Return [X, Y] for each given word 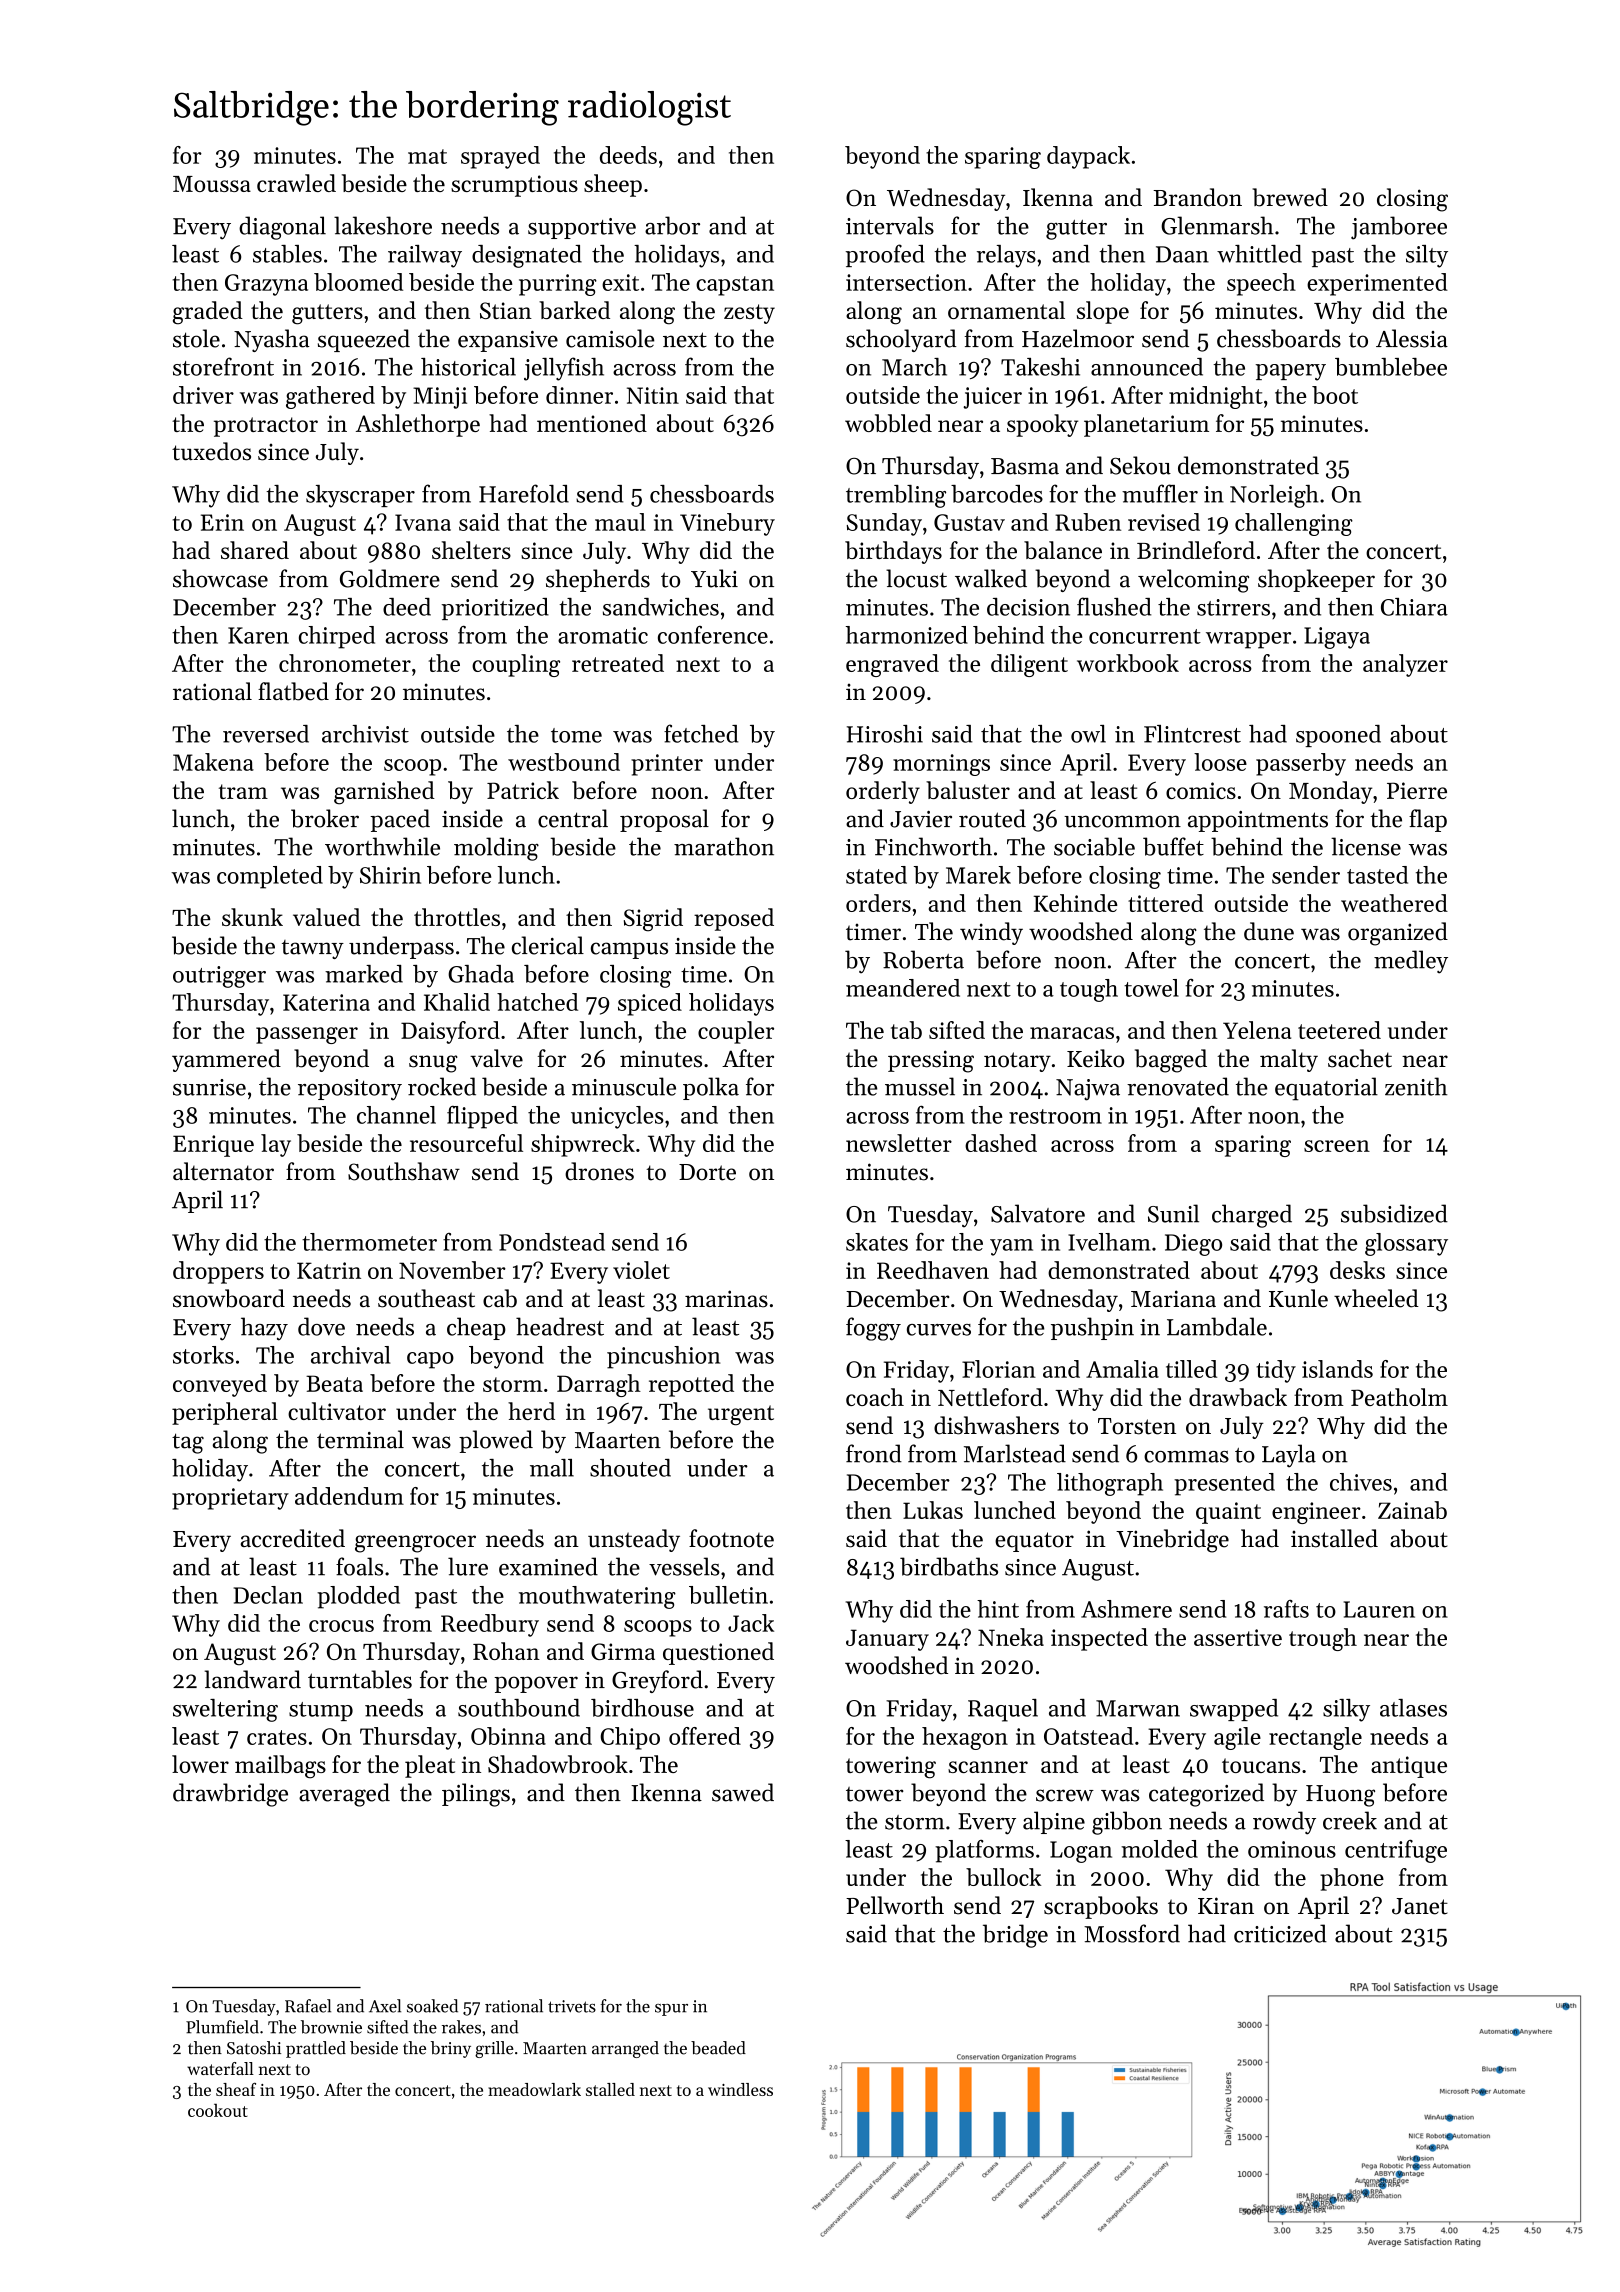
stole [196, 338]
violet [641, 1270]
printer [667, 765]
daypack [1088, 157]
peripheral [225, 1413]
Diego [1193, 1245]
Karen [258, 635]
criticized [1280, 1933]
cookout [218, 2110]
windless [740, 2089]
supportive [582, 228]
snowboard [229, 1298]
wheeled [1376, 1298]
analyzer [1405, 665]
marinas [726, 1299]
